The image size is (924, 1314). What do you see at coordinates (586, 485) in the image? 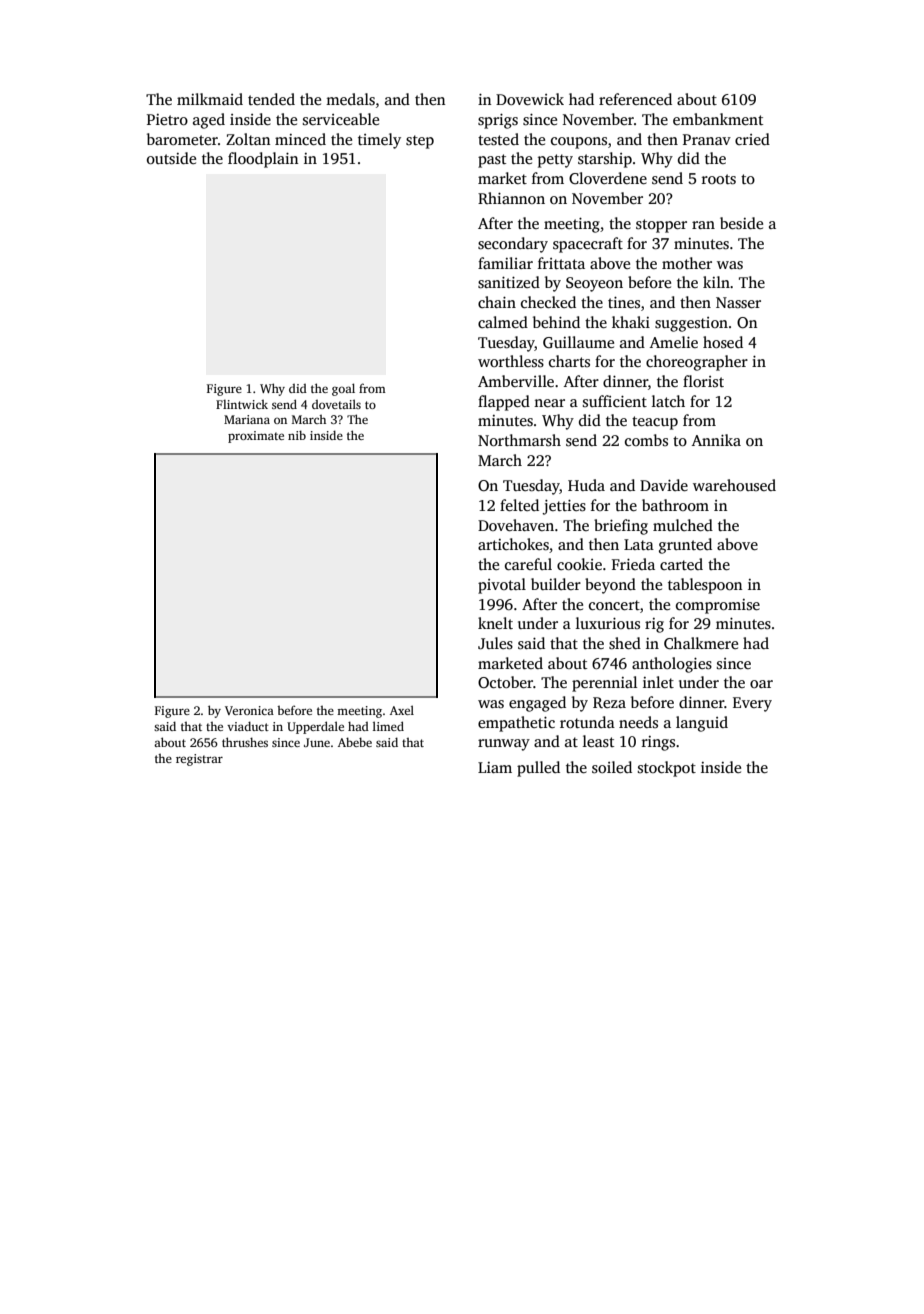
I see `Huda` at bounding box center [586, 485].
